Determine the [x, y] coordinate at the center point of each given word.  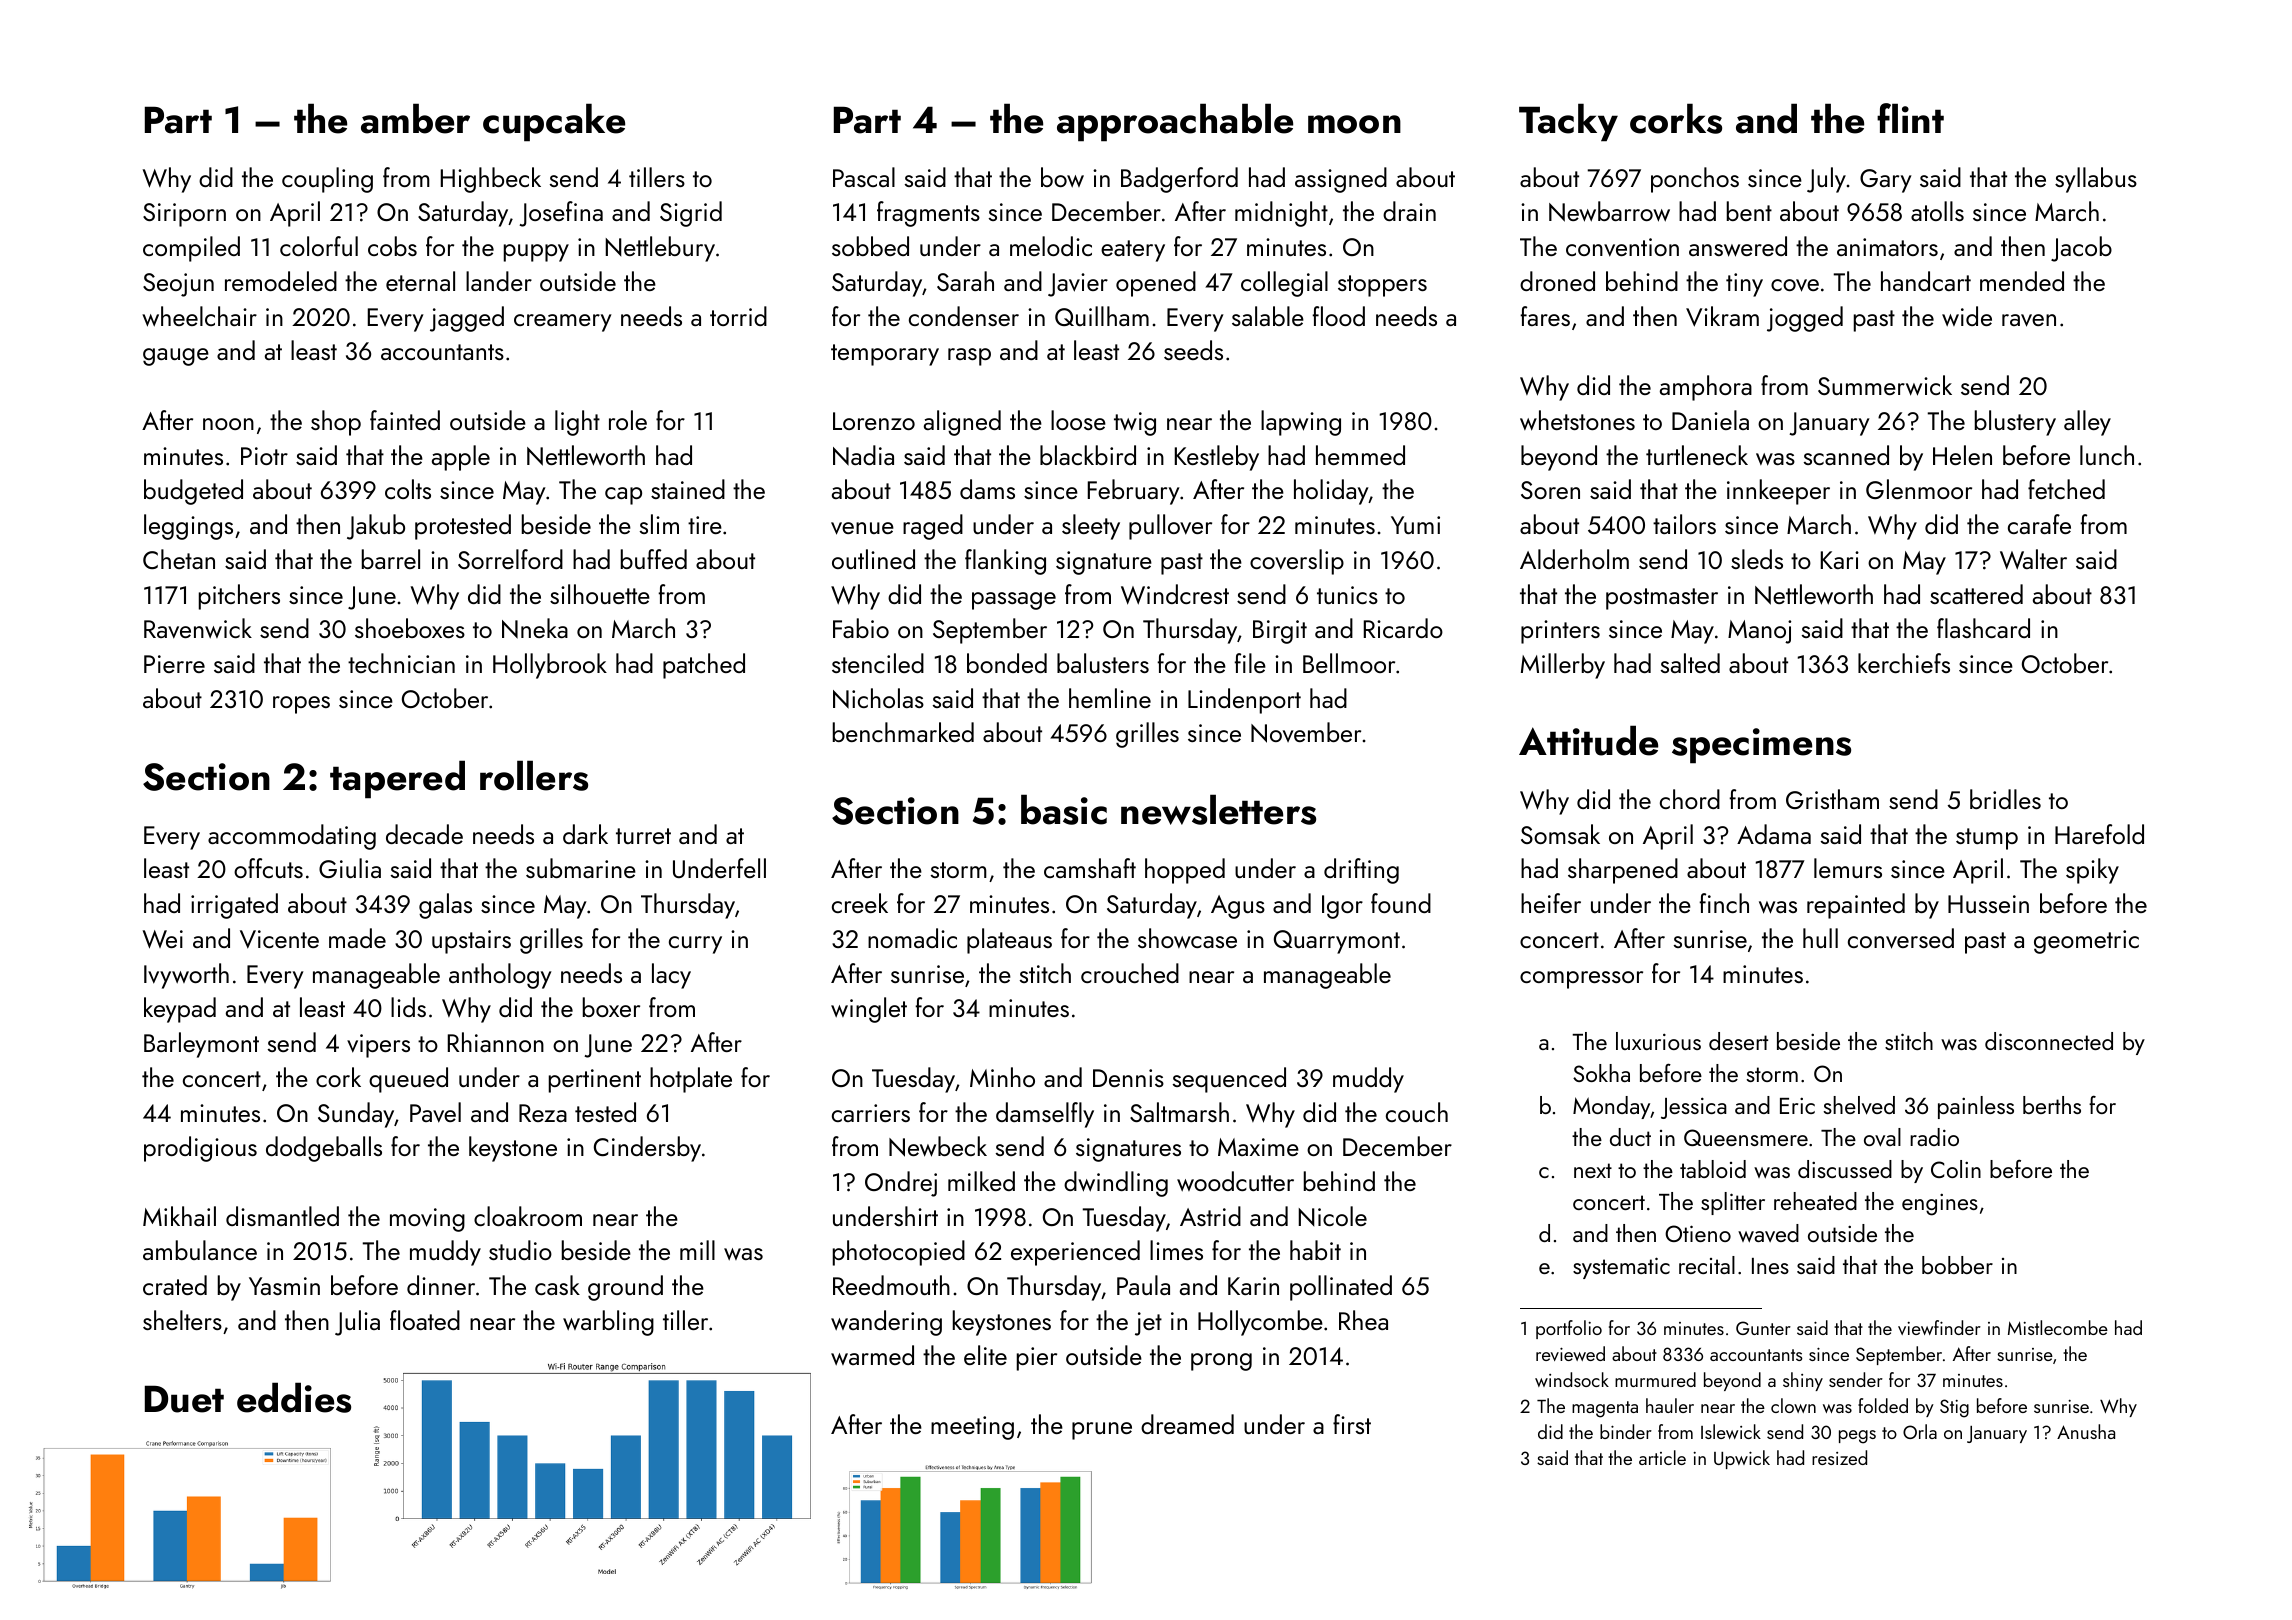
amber [415, 118]
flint [1910, 118]
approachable [1175, 122]
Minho [1002, 1077]
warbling [608, 1323]
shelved [1859, 1105]
